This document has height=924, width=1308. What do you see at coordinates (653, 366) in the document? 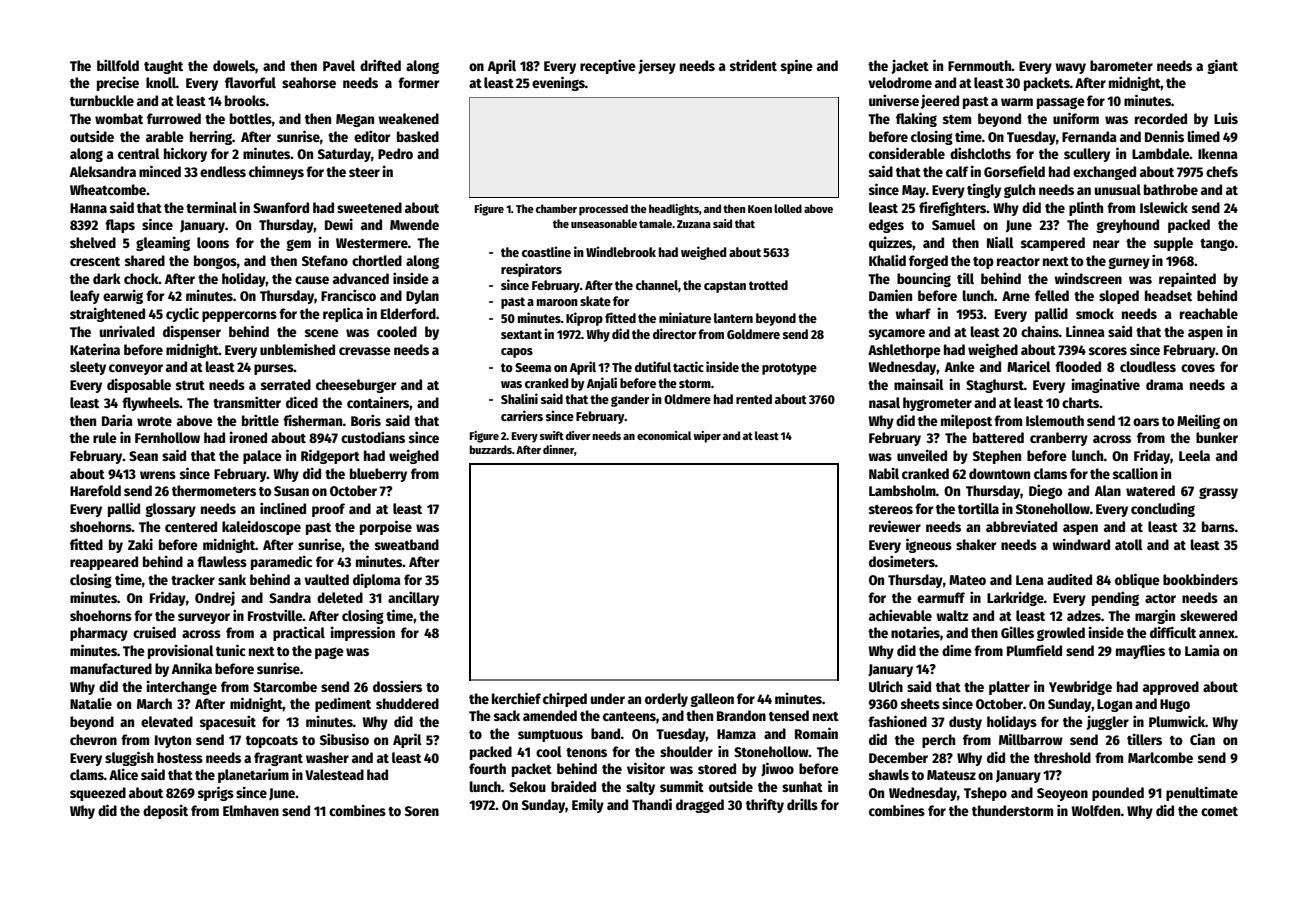
I see `dutiful` at bounding box center [653, 366].
